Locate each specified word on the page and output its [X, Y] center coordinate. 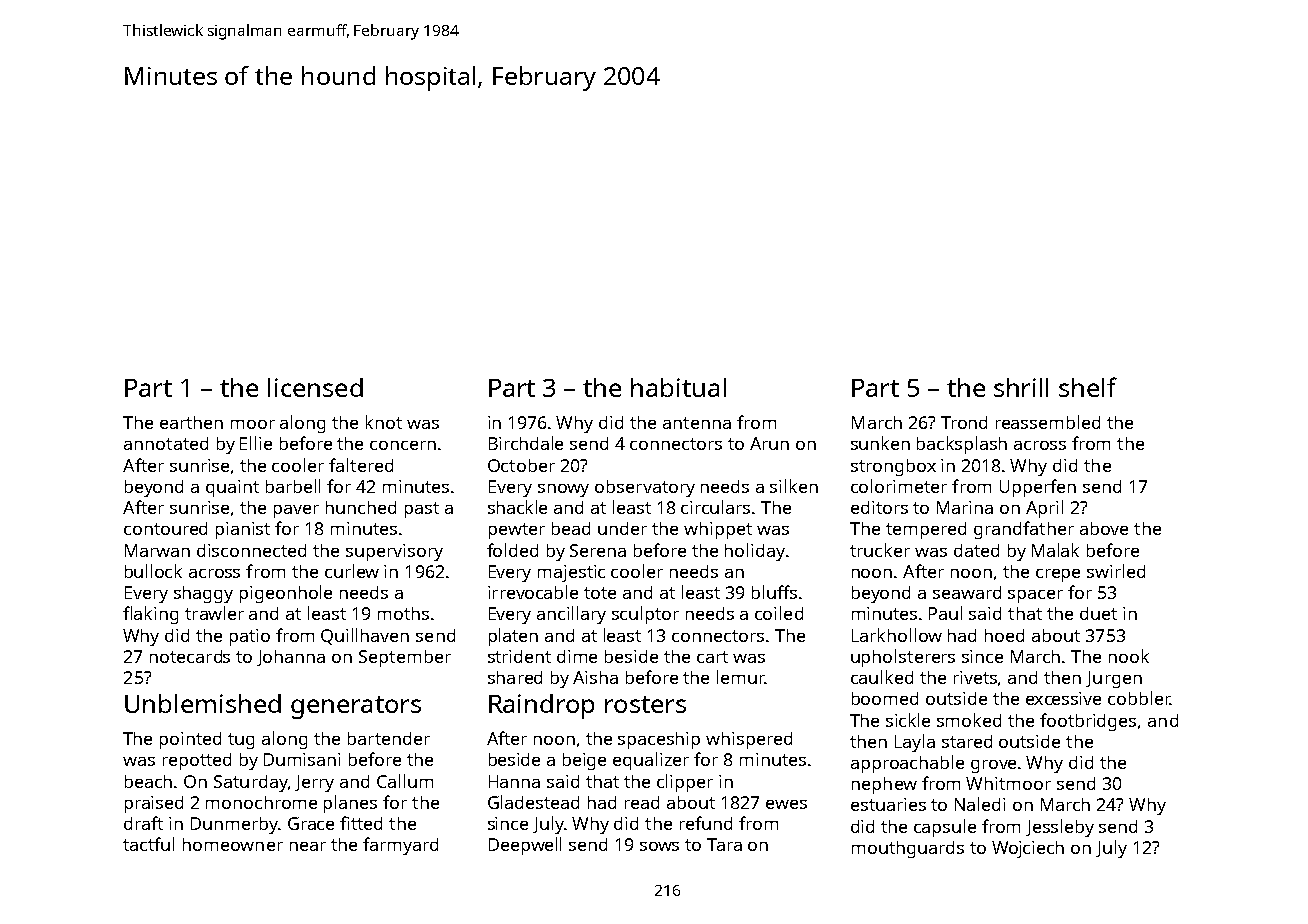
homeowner [233, 844]
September [405, 658]
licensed [315, 387]
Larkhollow [897, 635]
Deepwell [525, 846]
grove [993, 766]
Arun [769, 443]
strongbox [893, 467]
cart [712, 657]
